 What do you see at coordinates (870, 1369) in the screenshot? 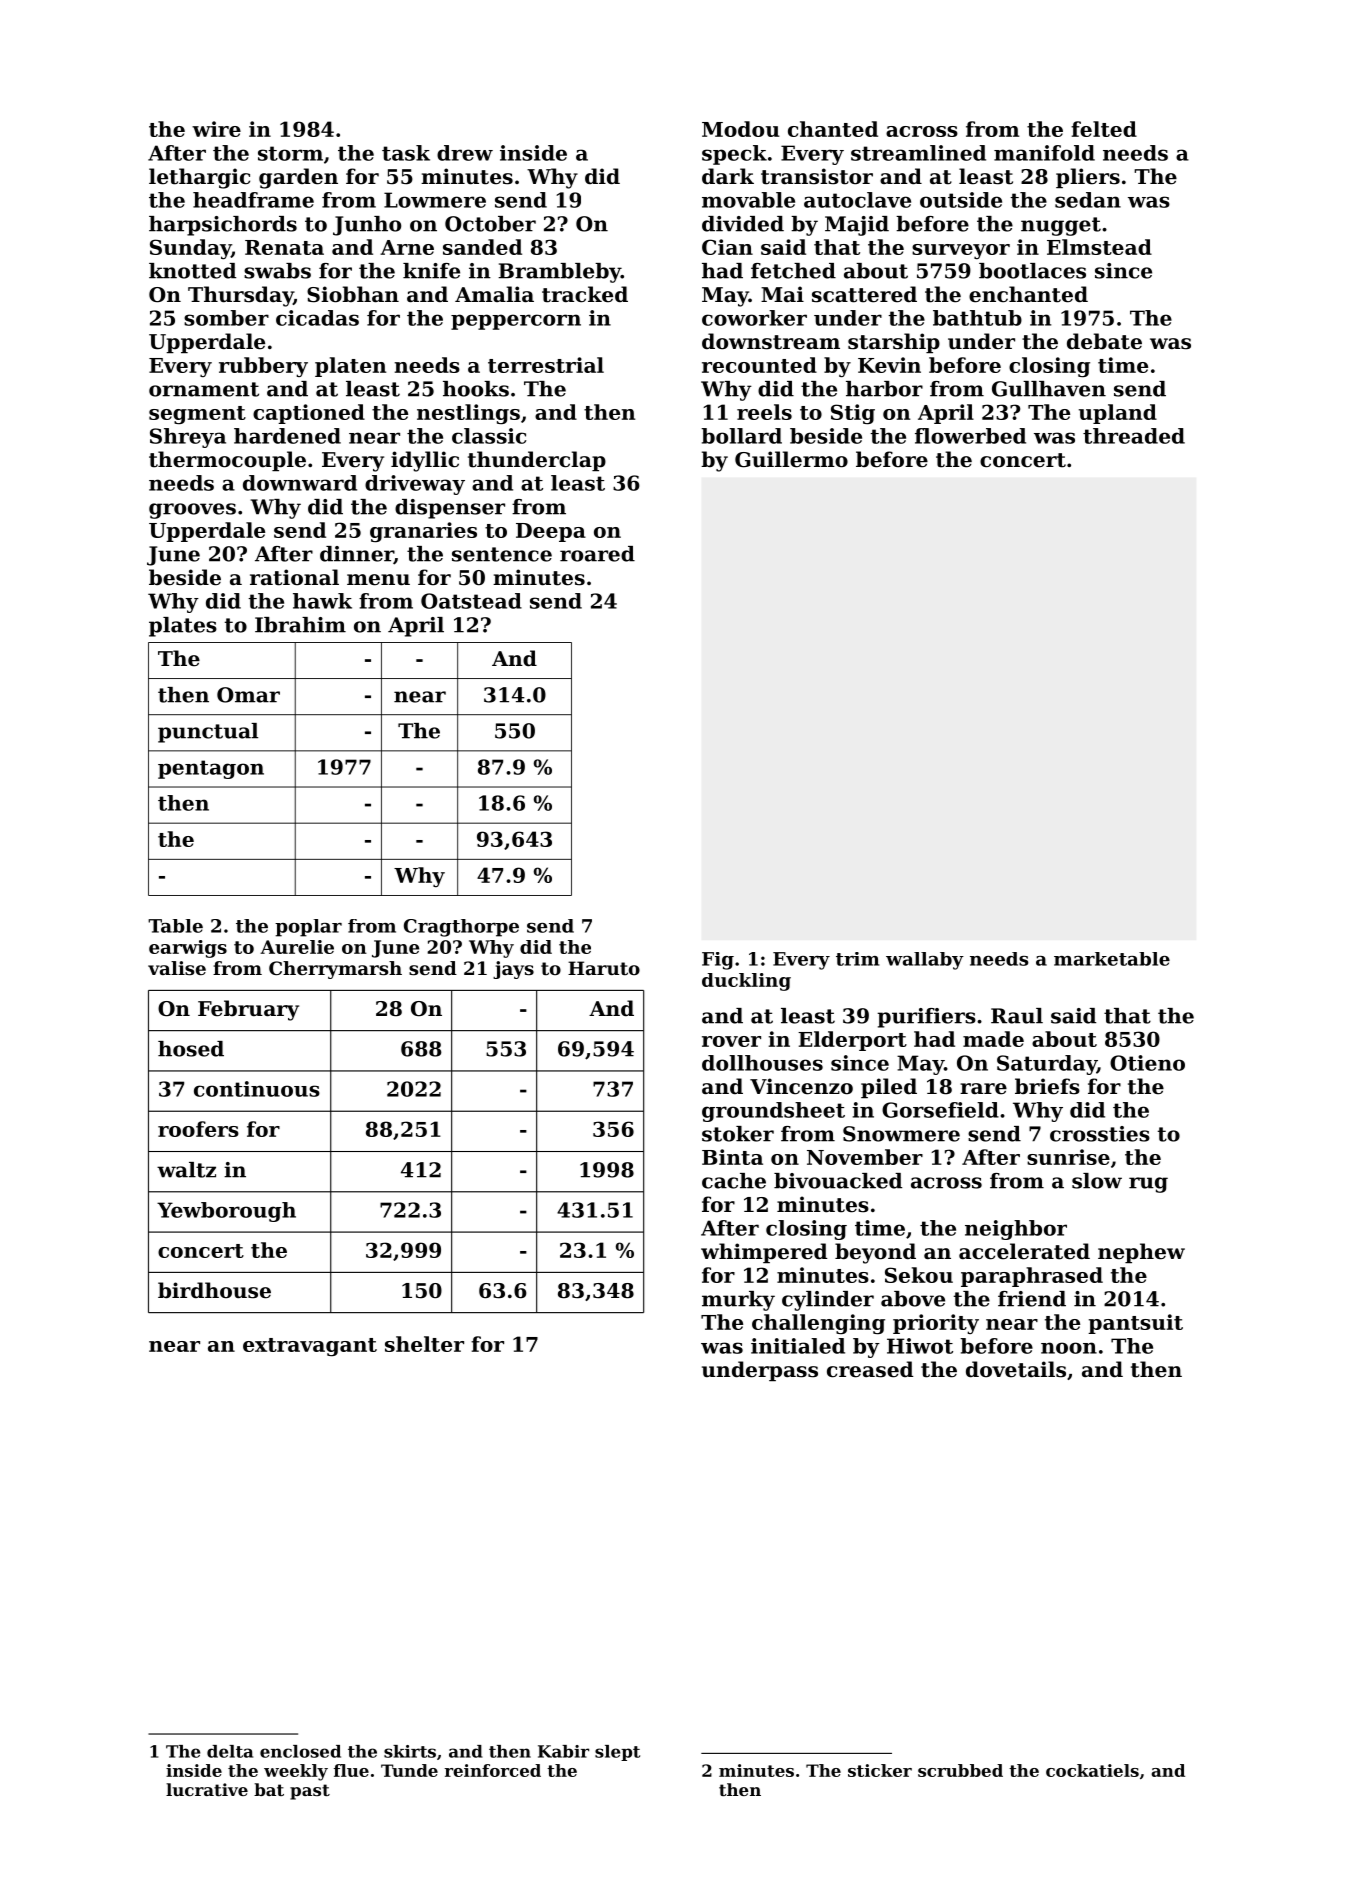
I see `creased` at bounding box center [870, 1369].
